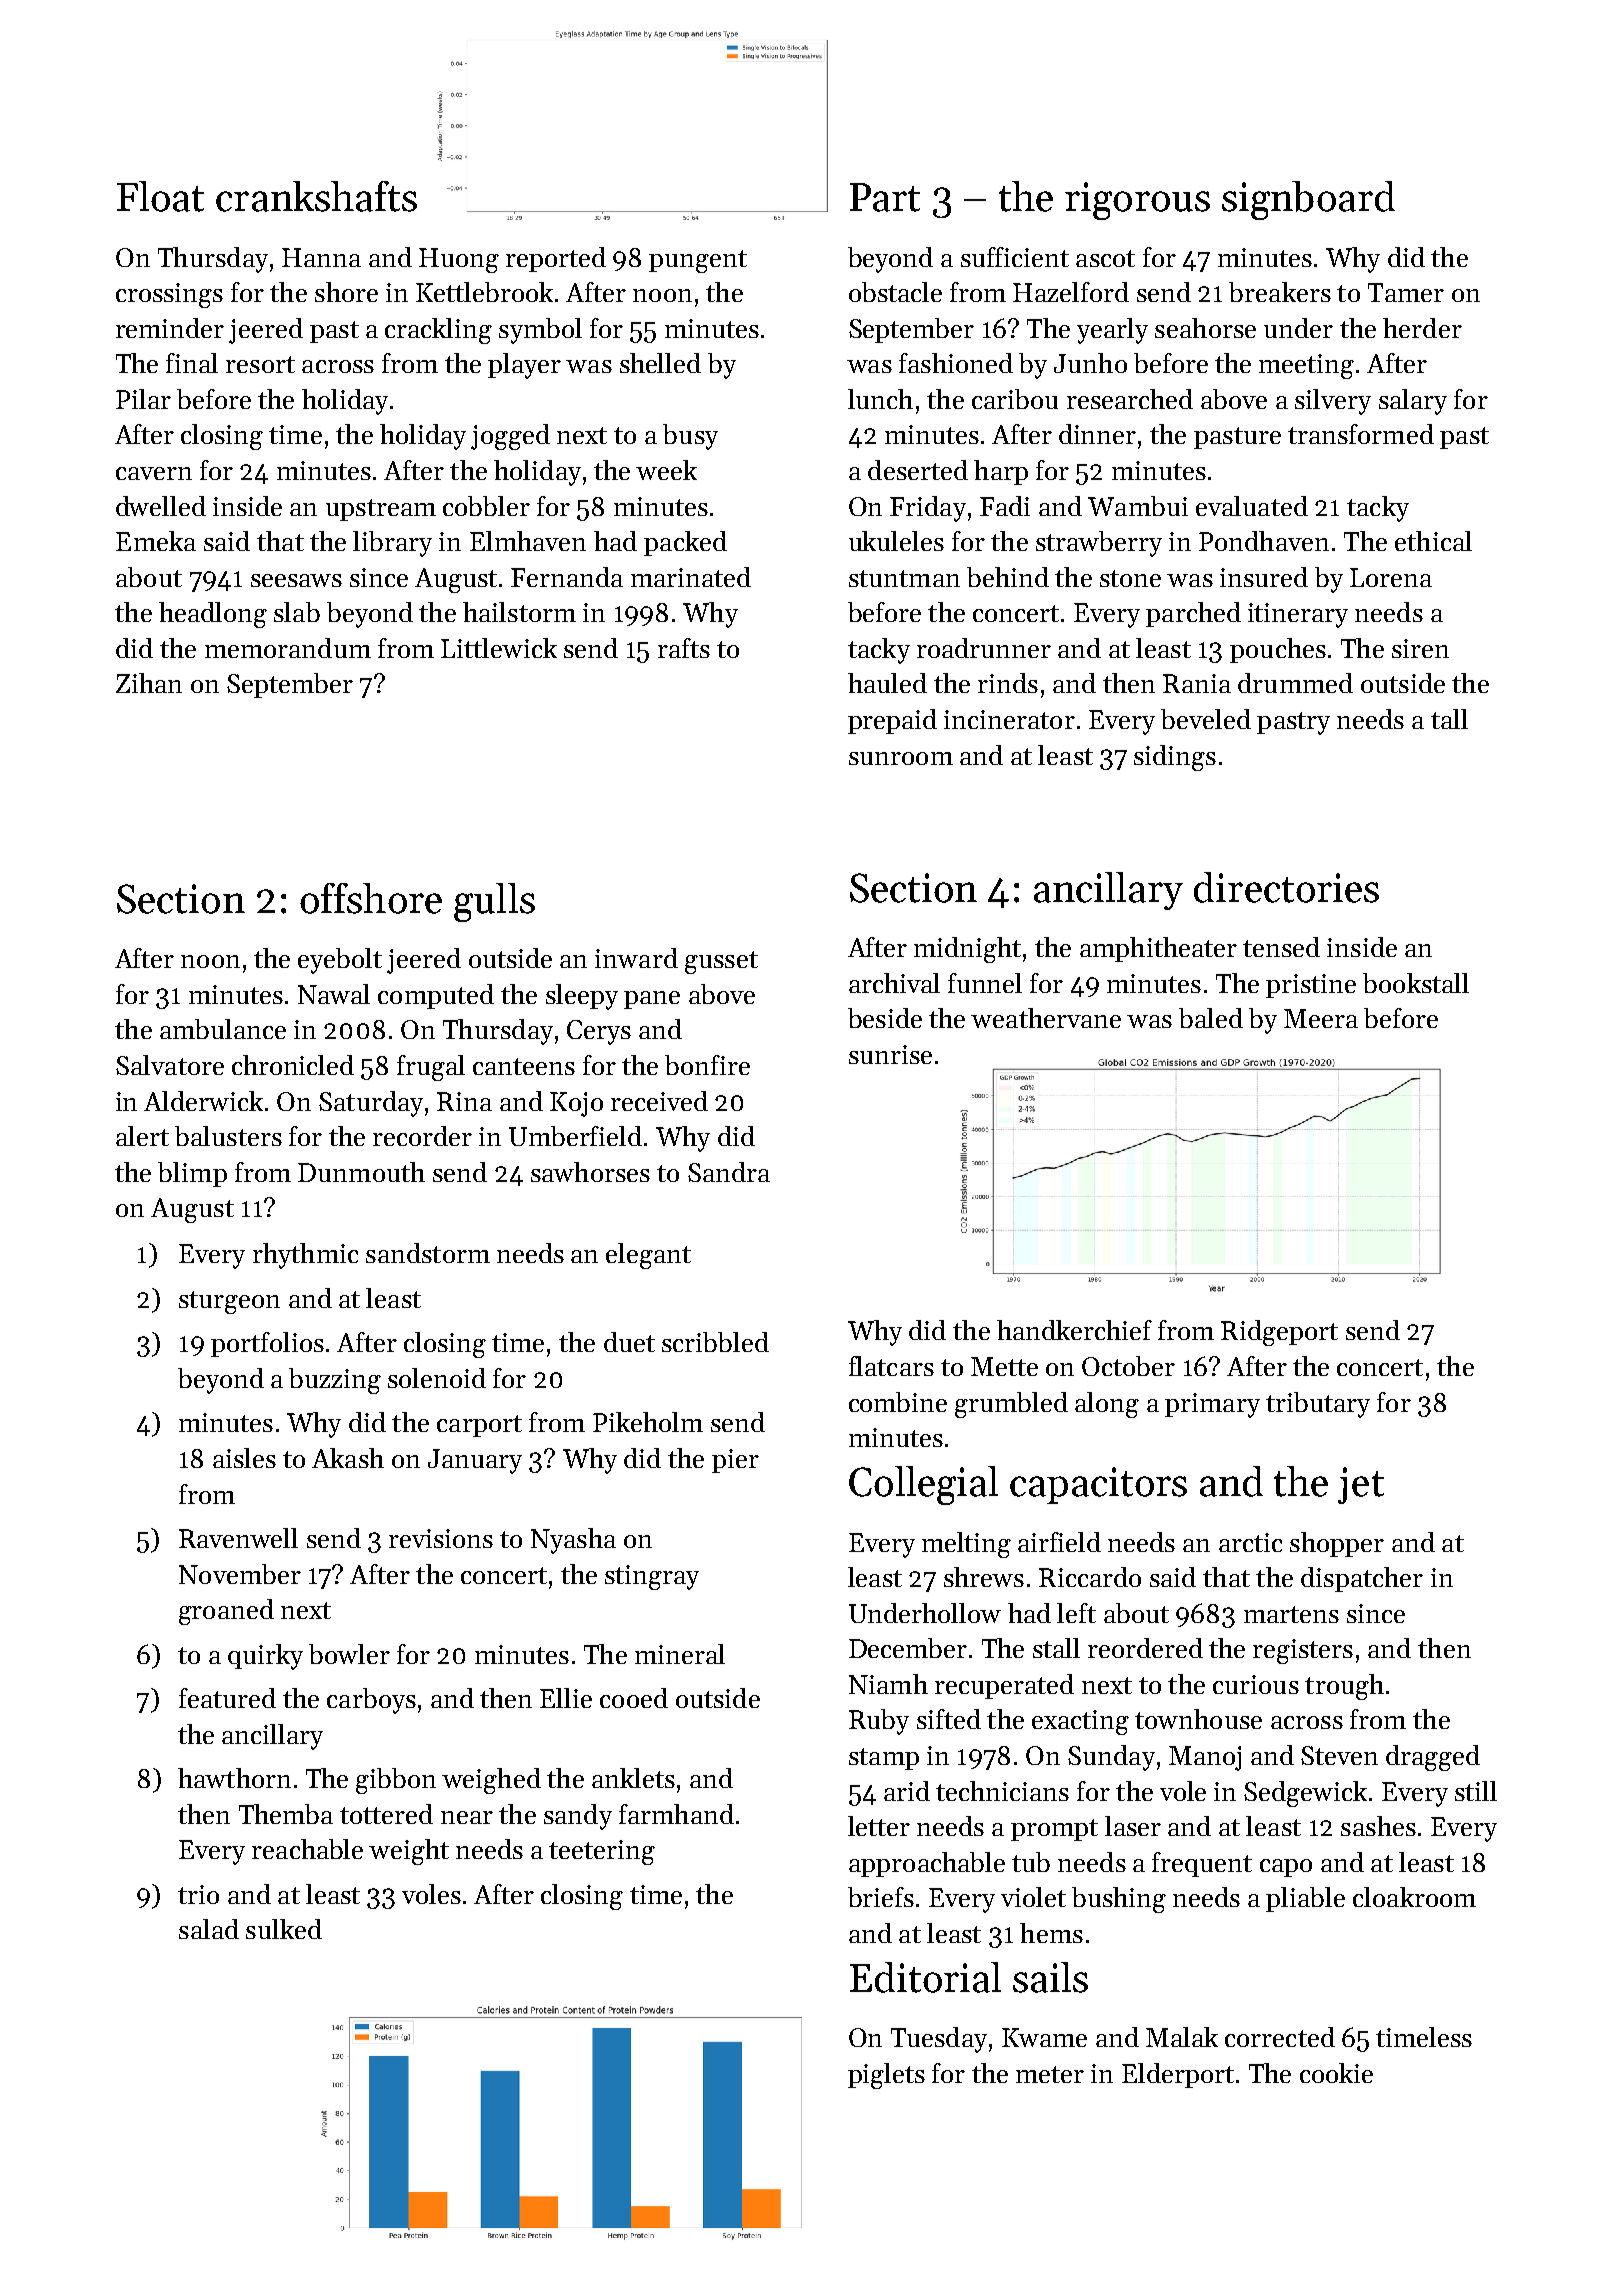  What do you see at coordinates (229, 1302) in the image?
I see `sturgeon` at bounding box center [229, 1302].
